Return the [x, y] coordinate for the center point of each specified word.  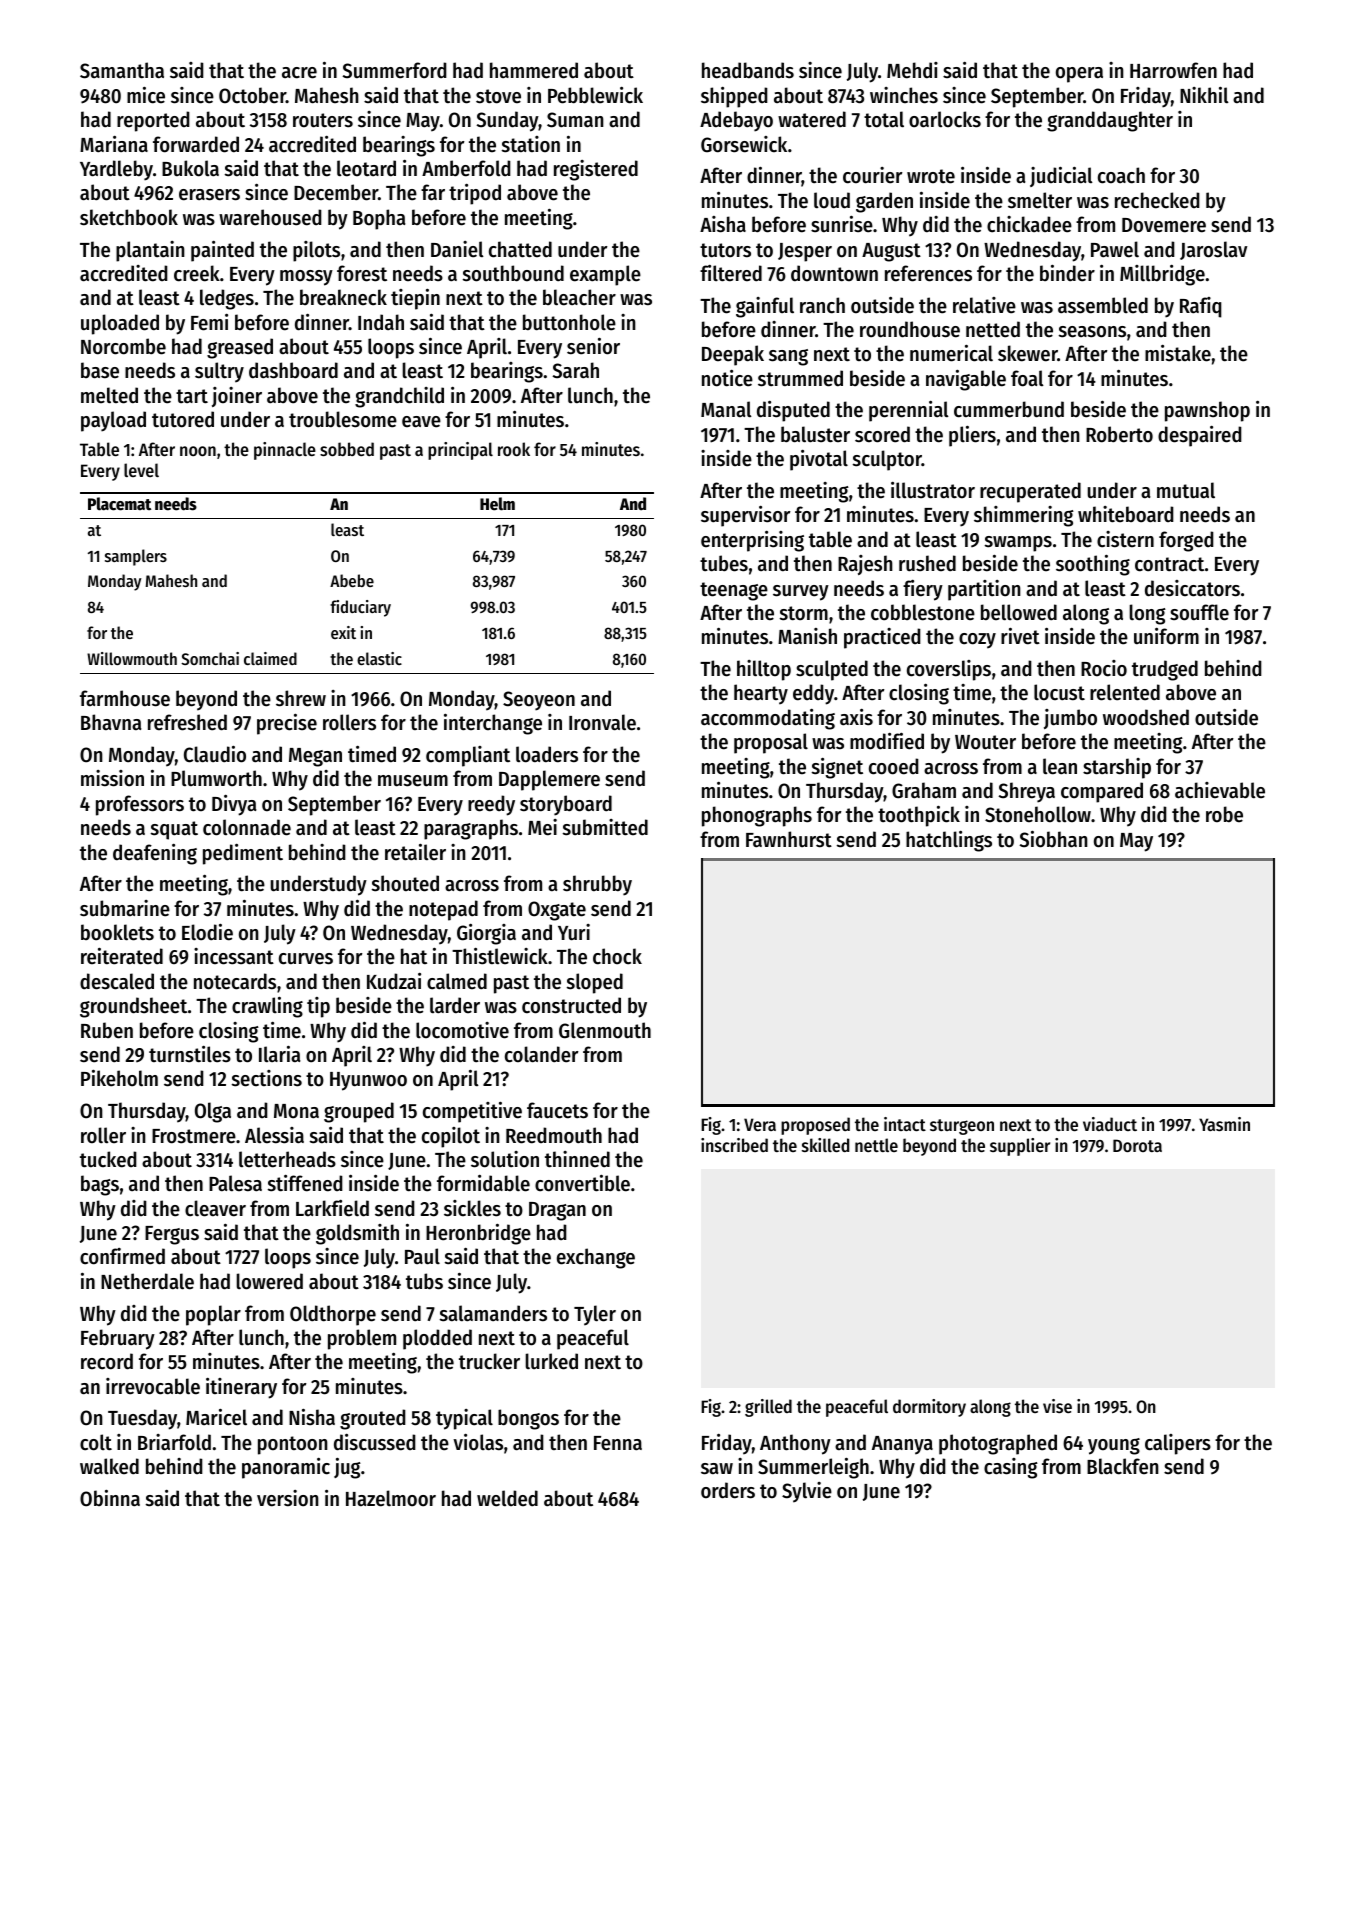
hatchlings [949, 841]
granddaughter [1110, 121]
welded [507, 1498]
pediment [243, 854]
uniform [1166, 636]
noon [198, 451]
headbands [748, 70]
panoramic [286, 1468]
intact [905, 1124]
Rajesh [865, 565]
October [252, 95]
